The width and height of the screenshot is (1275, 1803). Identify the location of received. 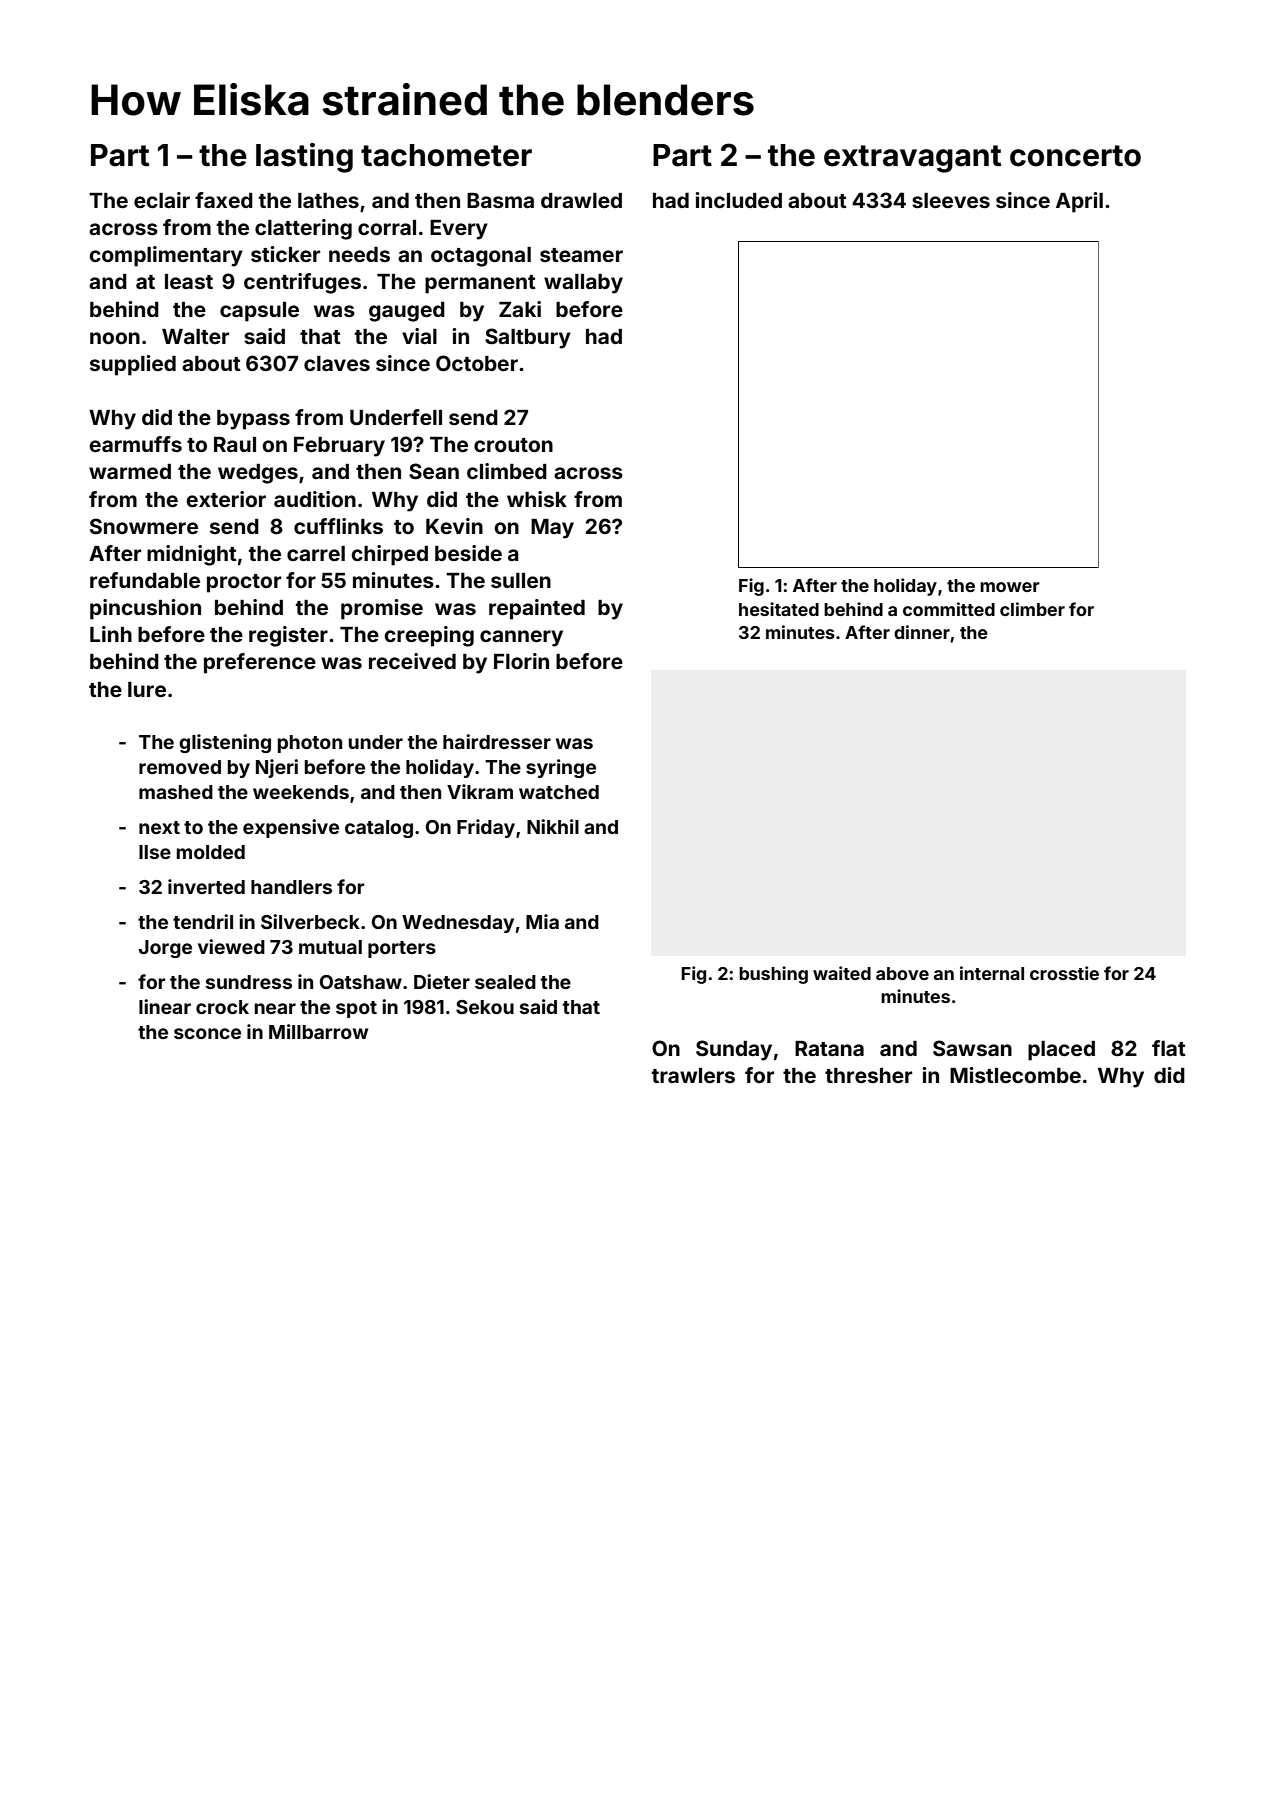
(412, 661).
